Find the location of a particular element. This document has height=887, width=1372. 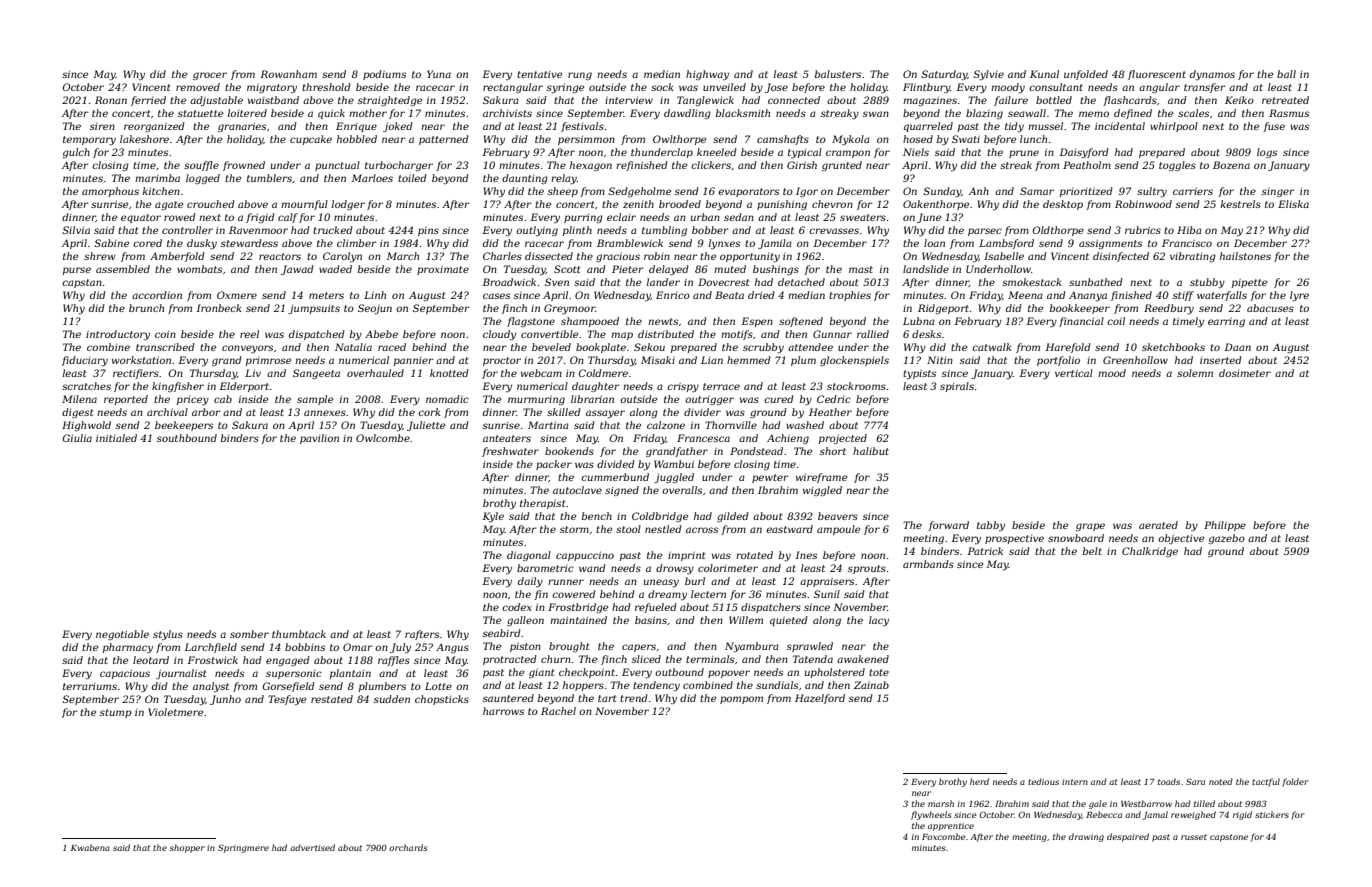

logs is located at coordinates (1267, 153).
